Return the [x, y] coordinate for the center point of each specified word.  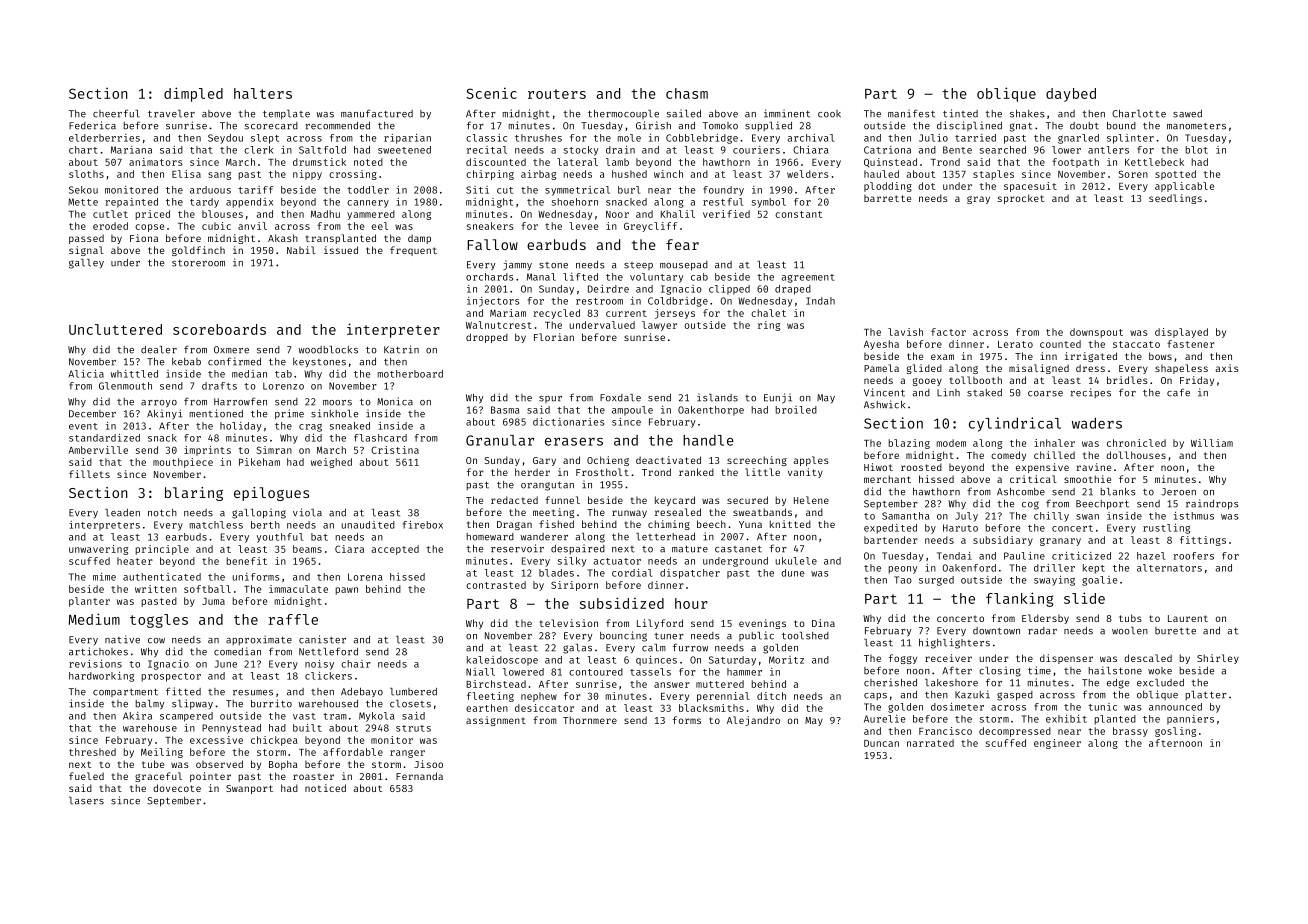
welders [808, 174]
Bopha [283, 765]
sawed [1187, 114]
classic [486, 138]
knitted [790, 524]
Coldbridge [678, 302]
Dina [823, 623]
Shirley [1218, 659]
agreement [808, 278]
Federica [92, 125]
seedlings [1175, 199]
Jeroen [1178, 492]
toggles [159, 621]
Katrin [401, 349]
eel [380, 226]
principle [162, 550]
